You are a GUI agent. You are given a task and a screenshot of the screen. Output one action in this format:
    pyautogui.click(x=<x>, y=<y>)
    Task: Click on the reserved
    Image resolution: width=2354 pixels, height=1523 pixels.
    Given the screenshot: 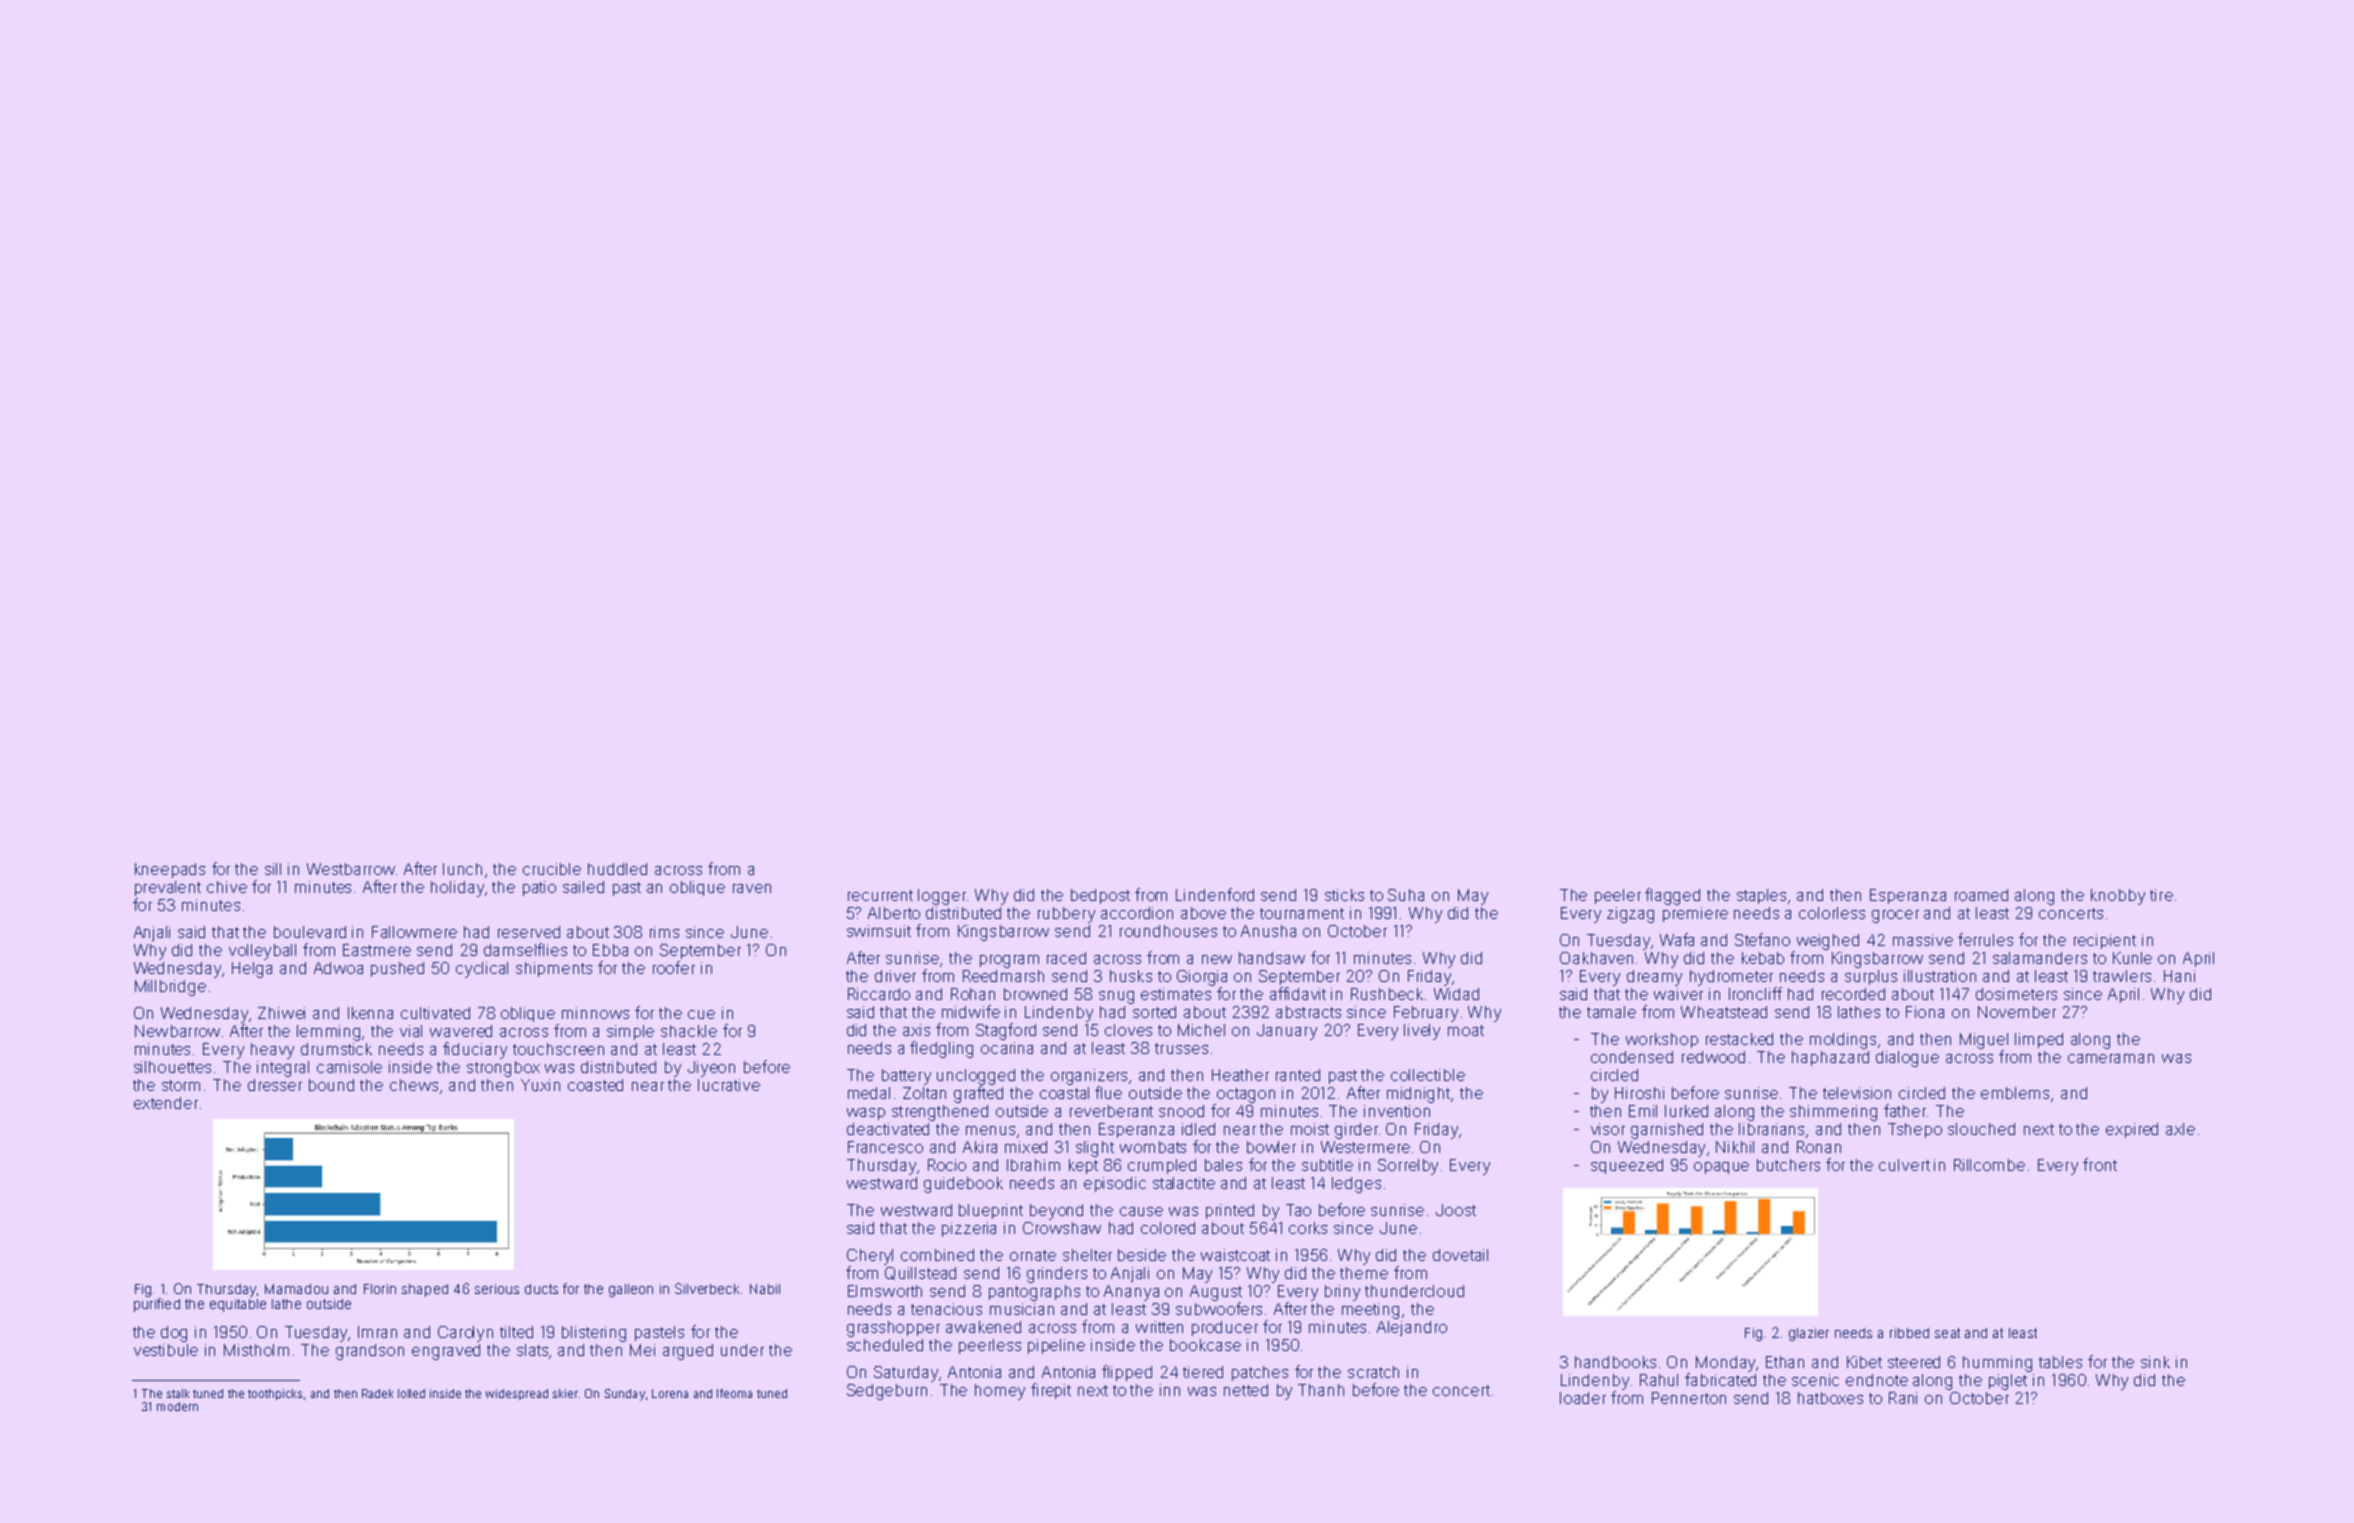 What is the action you would take?
    pyautogui.click(x=529, y=932)
